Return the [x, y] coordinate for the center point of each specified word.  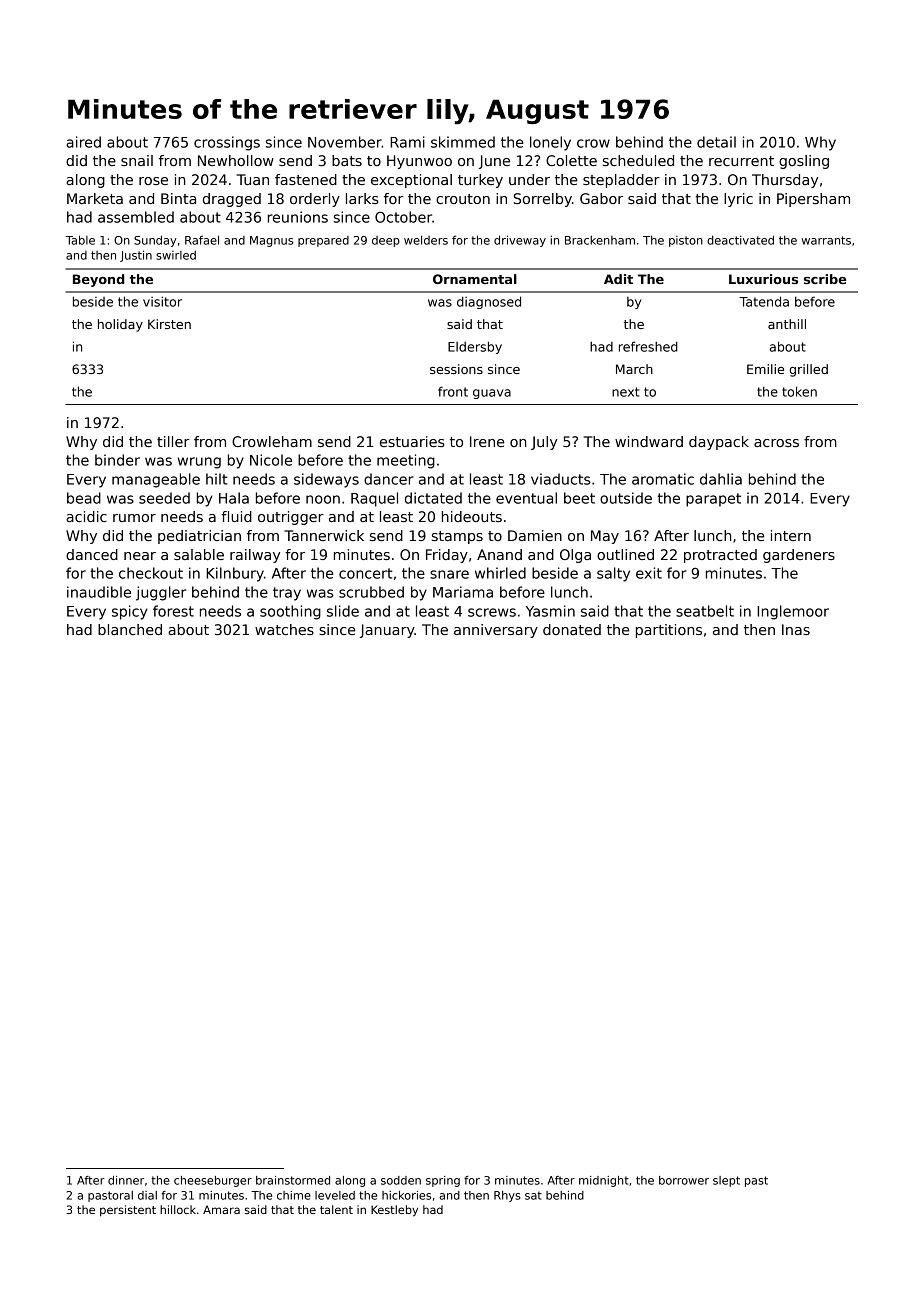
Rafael [202, 240]
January [387, 631]
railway [255, 556]
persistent [128, 1211]
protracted [720, 556]
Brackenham [600, 240]
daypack [719, 443]
